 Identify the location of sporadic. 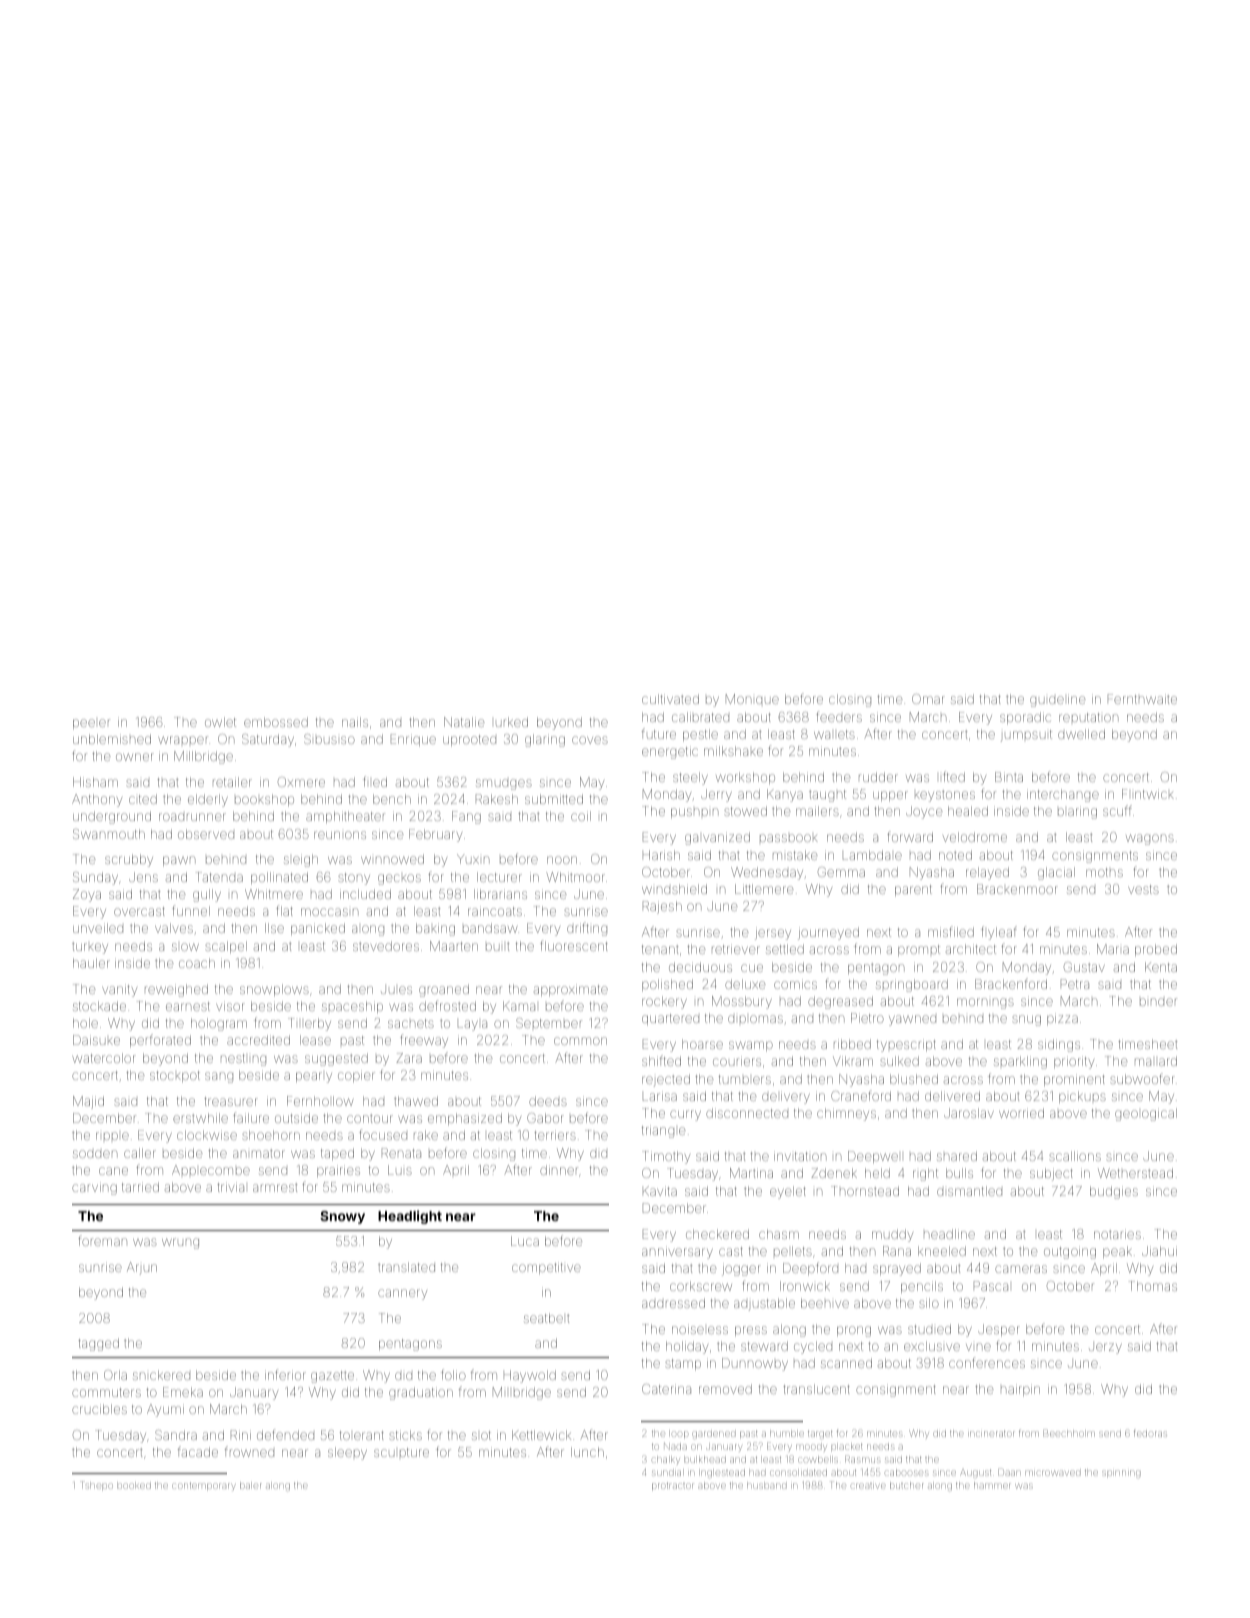
(1025, 718).
